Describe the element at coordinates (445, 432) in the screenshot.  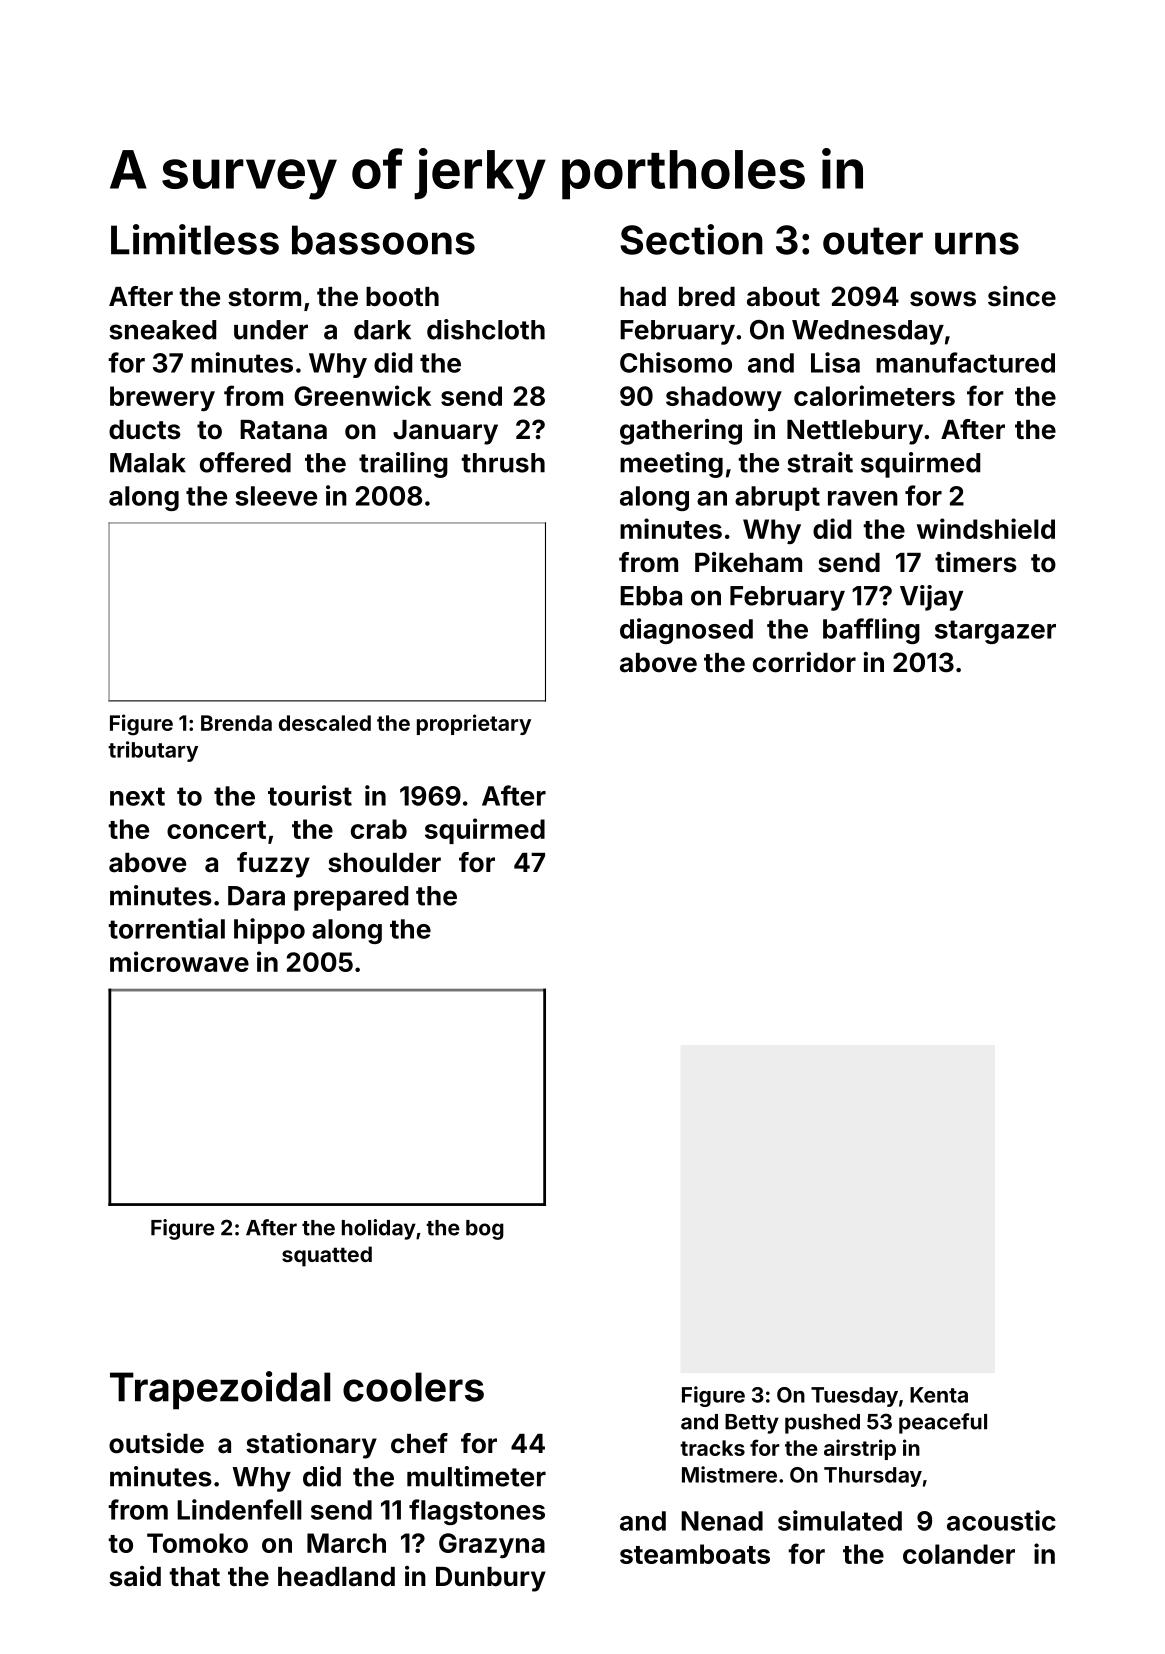
I see `January` at that location.
